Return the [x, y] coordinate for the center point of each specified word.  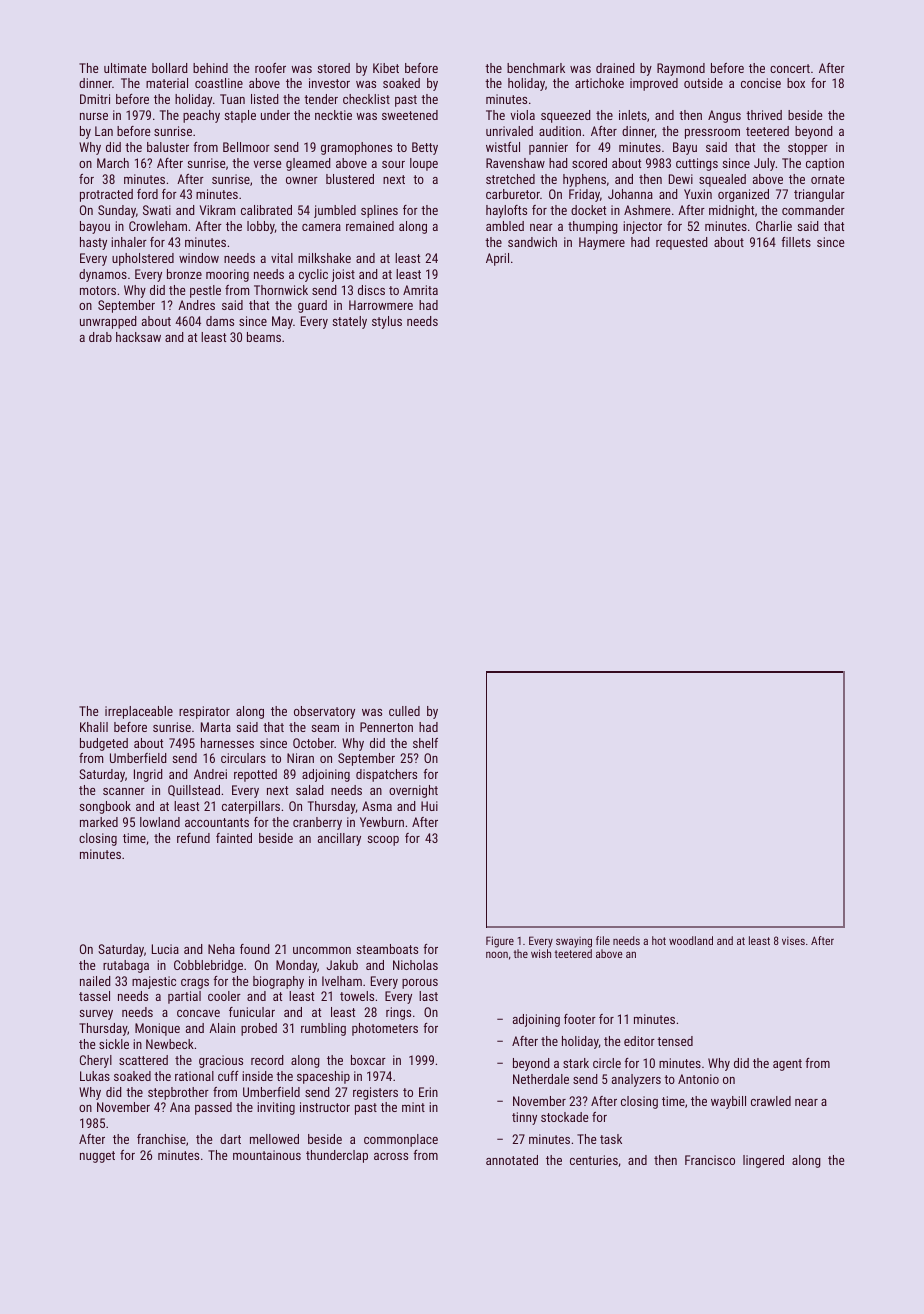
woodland [691, 940]
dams [220, 321]
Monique [157, 1029]
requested [682, 243]
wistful [503, 147]
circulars [243, 758]
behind [210, 68]
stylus [387, 322]
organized [743, 195]
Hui [429, 806]
